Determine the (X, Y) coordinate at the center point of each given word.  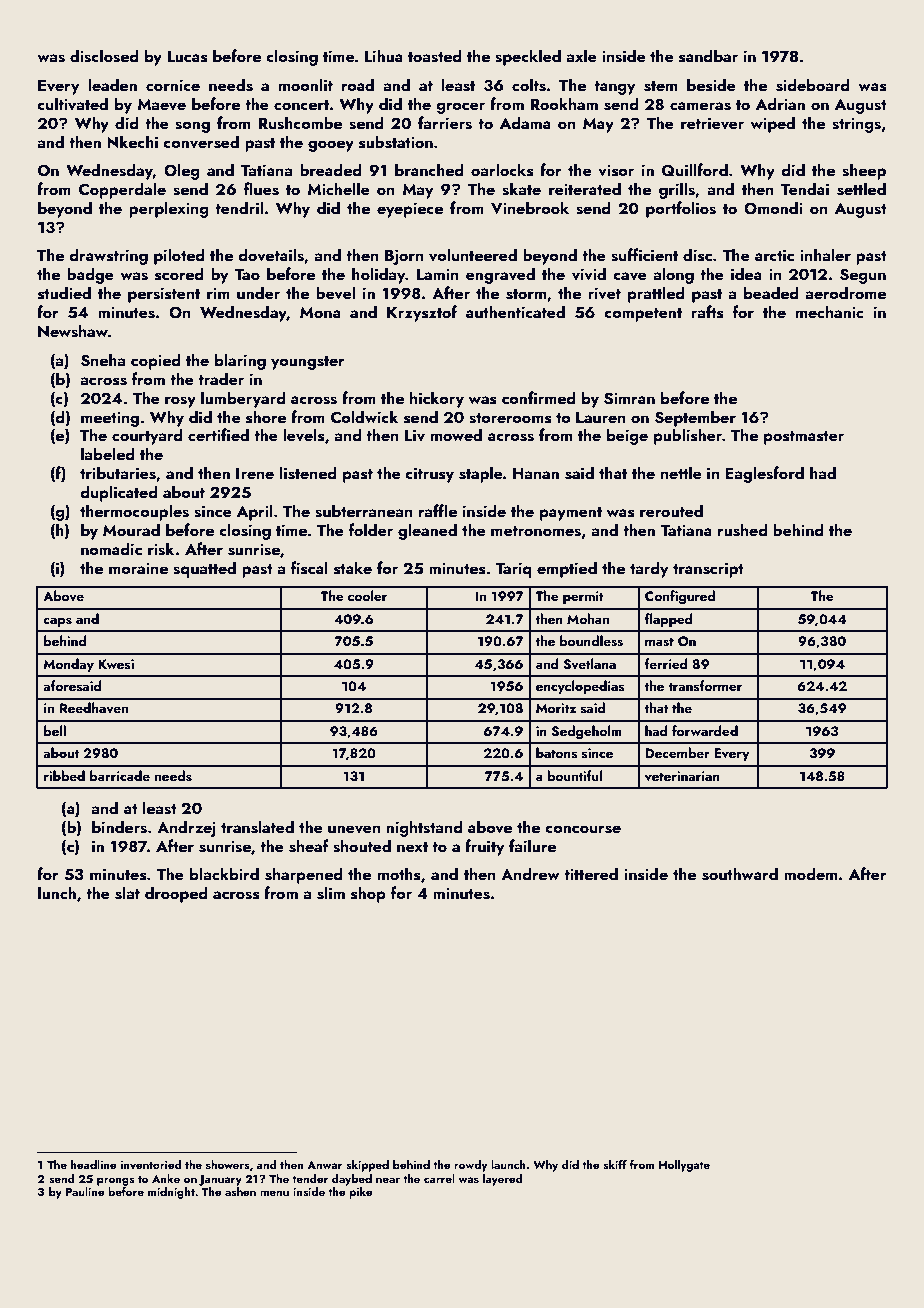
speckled (528, 57)
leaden (112, 84)
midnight (171, 1193)
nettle (681, 472)
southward (740, 874)
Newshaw (73, 331)
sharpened (304, 875)
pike (361, 1193)
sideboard (813, 85)
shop (368, 894)
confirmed (539, 397)
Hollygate (684, 1166)
